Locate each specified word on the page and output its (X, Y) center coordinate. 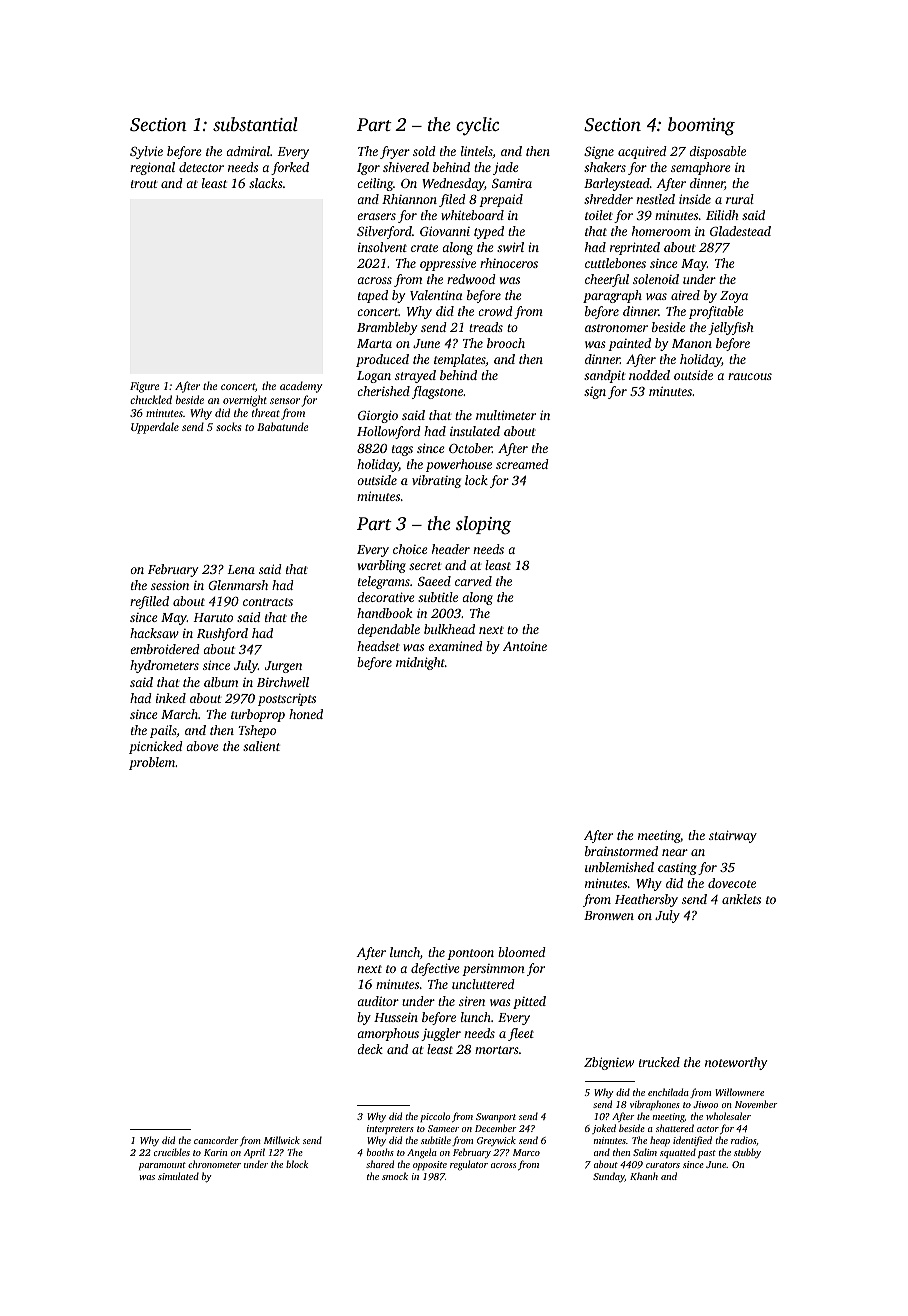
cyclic (477, 126)
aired (685, 295)
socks (228, 426)
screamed (522, 464)
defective (435, 969)
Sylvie (146, 152)
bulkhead (449, 629)
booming (701, 126)
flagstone (437, 392)
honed (306, 714)
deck (370, 1049)
